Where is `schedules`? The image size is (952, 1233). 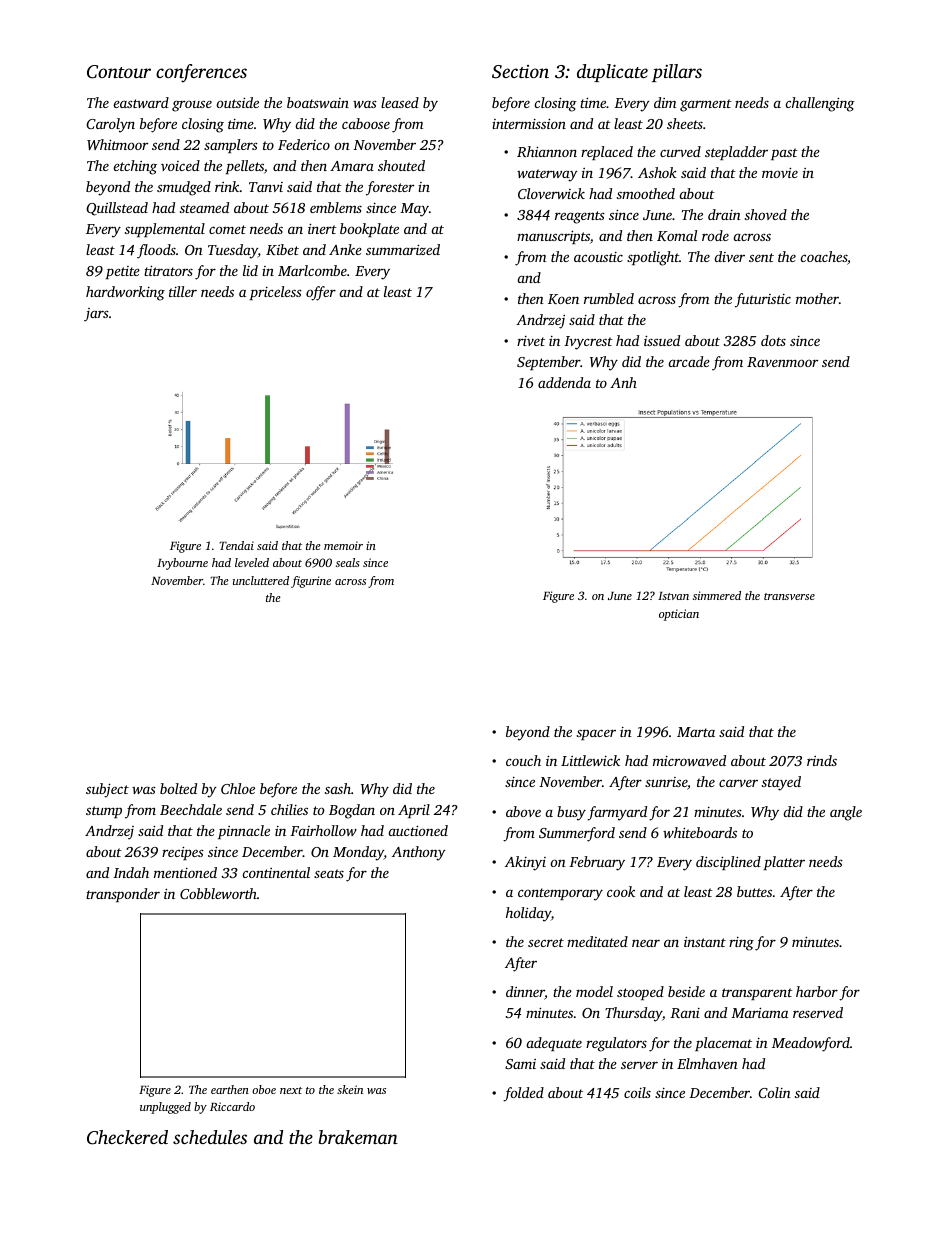
schedules is located at coordinates (210, 1137).
